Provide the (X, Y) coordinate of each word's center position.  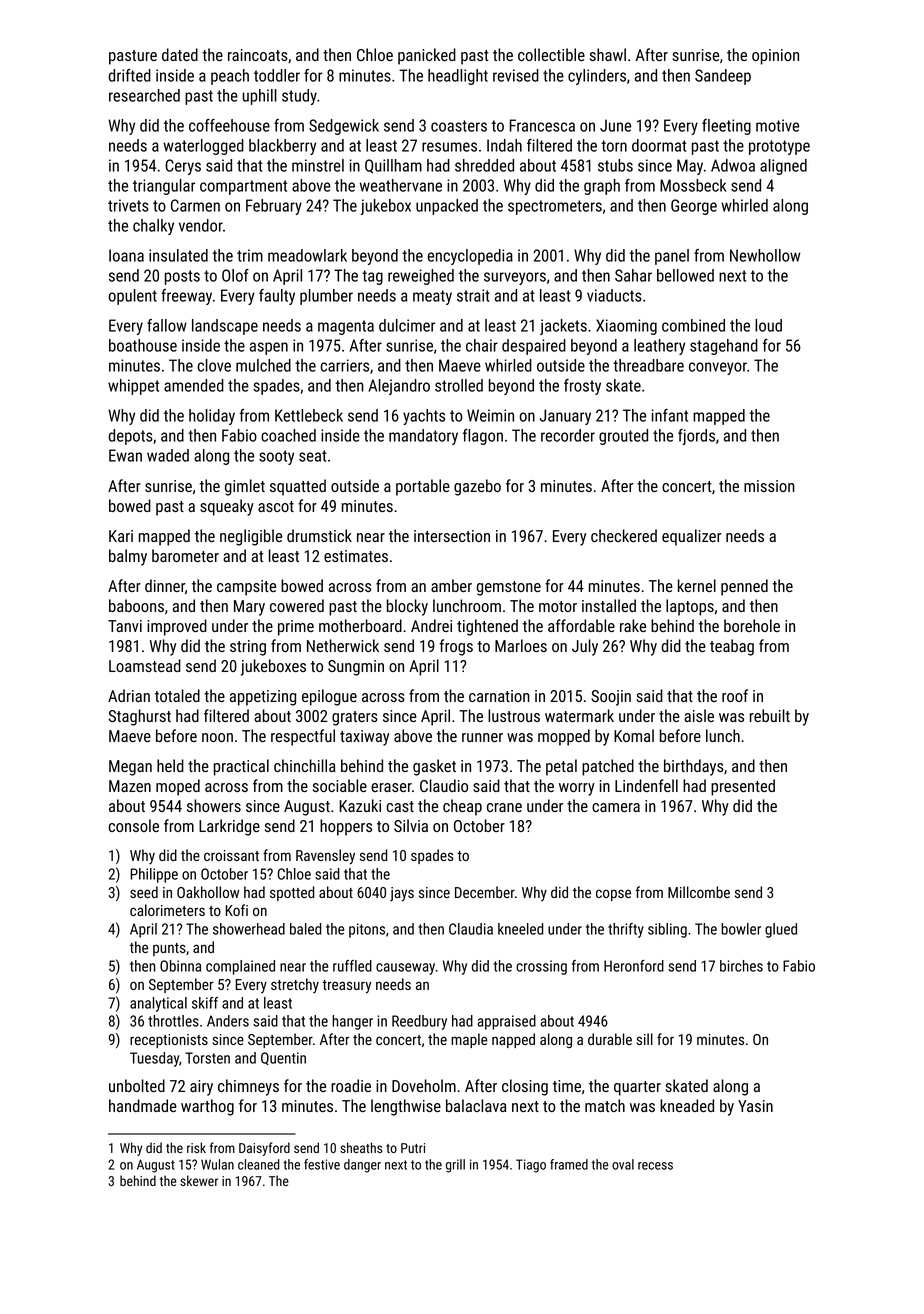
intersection (452, 536)
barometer (185, 555)
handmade (143, 1105)
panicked (427, 56)
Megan (130, 768)
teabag (732, 647)
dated (180, 54)
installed (609, 605)
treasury (346, 987)
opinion (775, 57)
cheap (462, 807)
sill (645, 1039)
